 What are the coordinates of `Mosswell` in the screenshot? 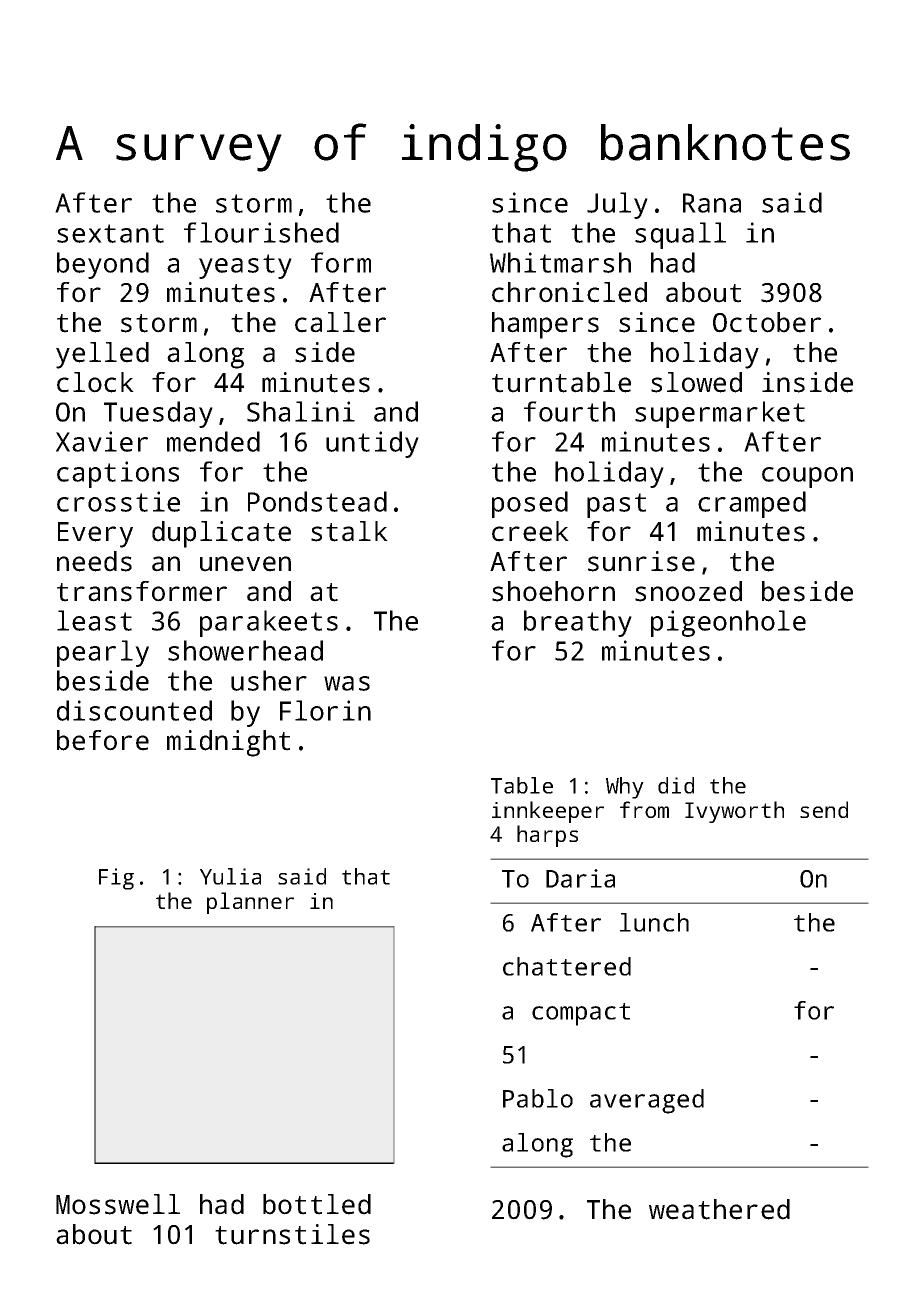 It's located at (118, 1204).
